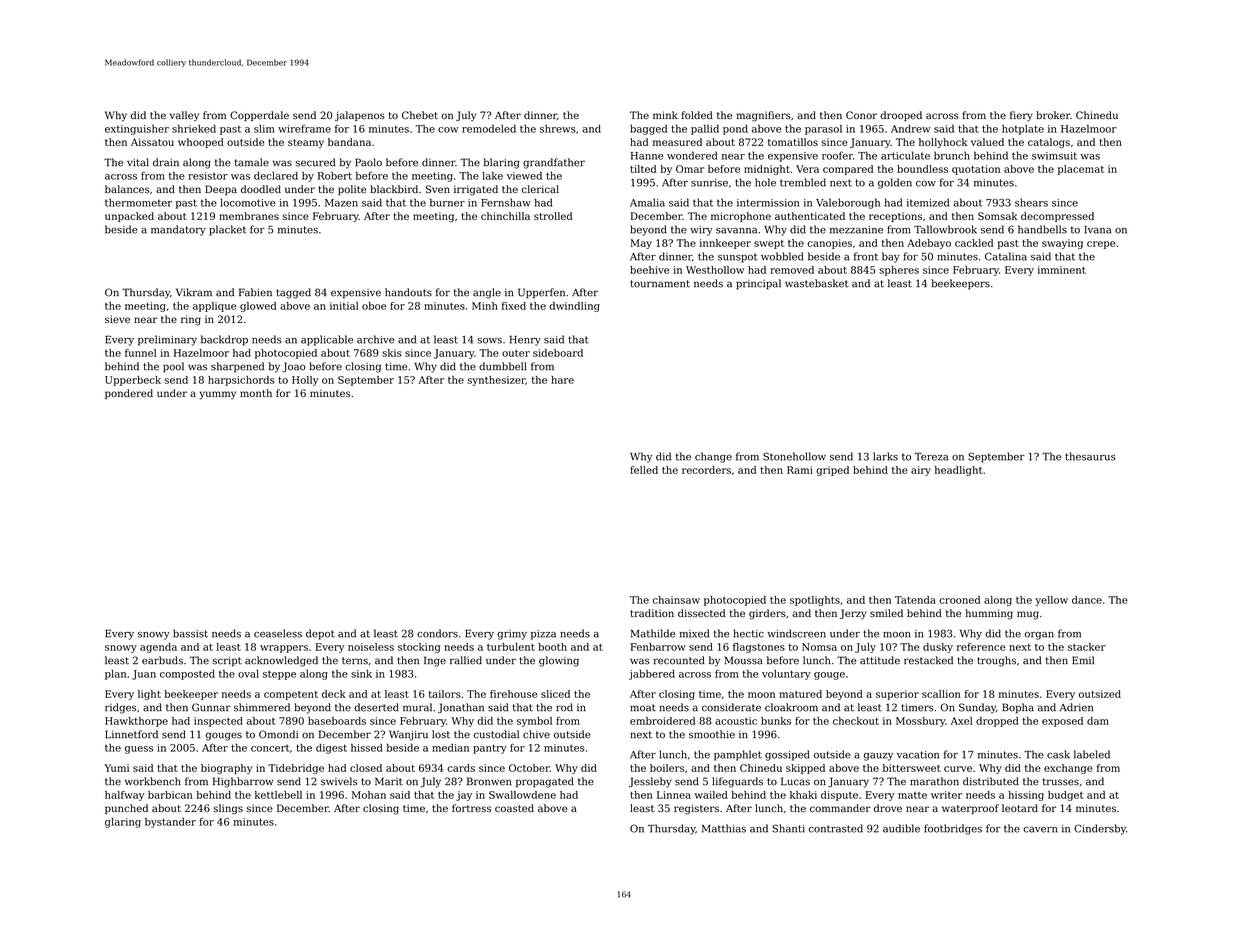  Describe the element at coordinates (786, 675) in the screenshot. I see `voluntary` at that location.
